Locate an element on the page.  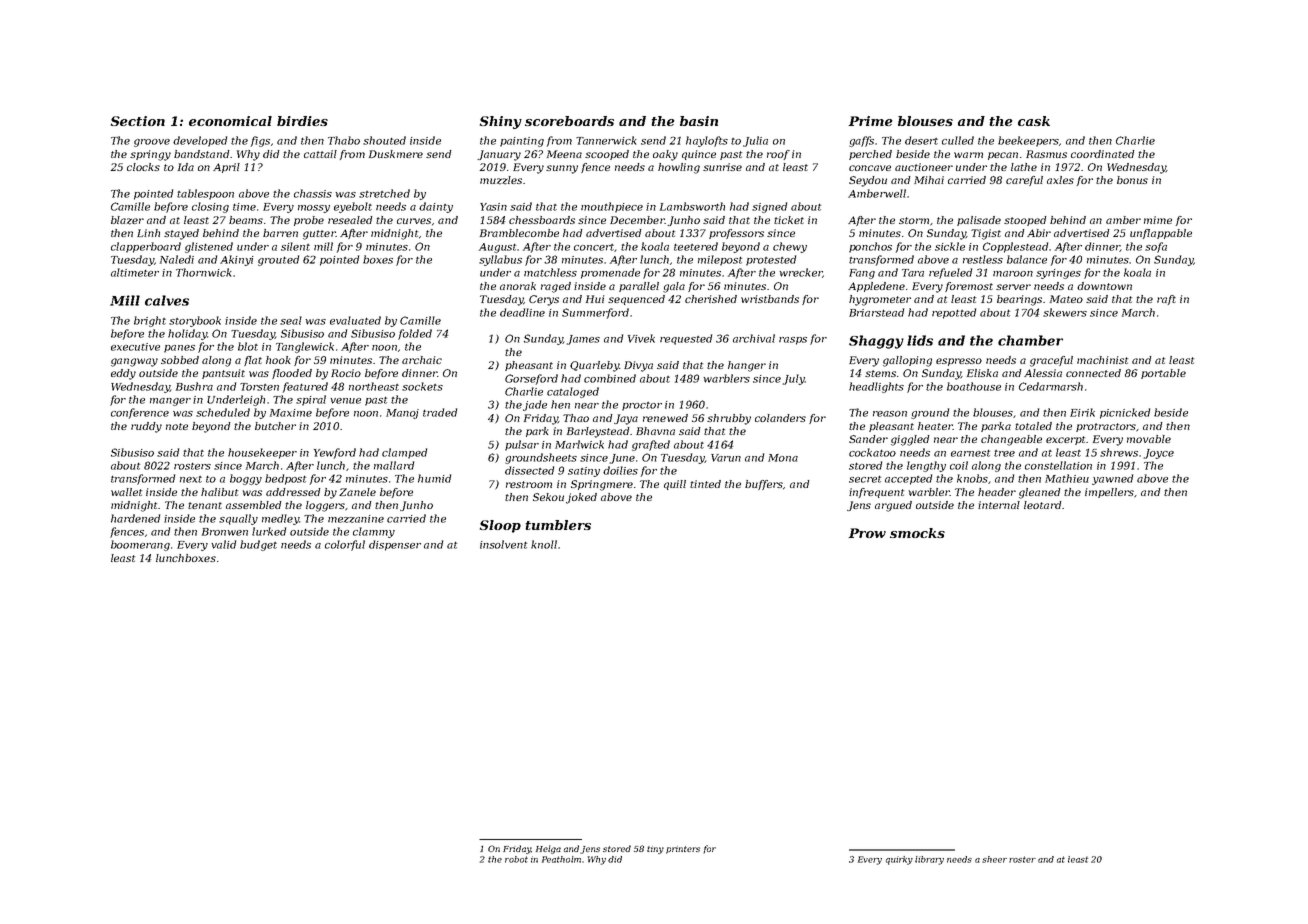
Manoj is located at coordinates (402, 414).
